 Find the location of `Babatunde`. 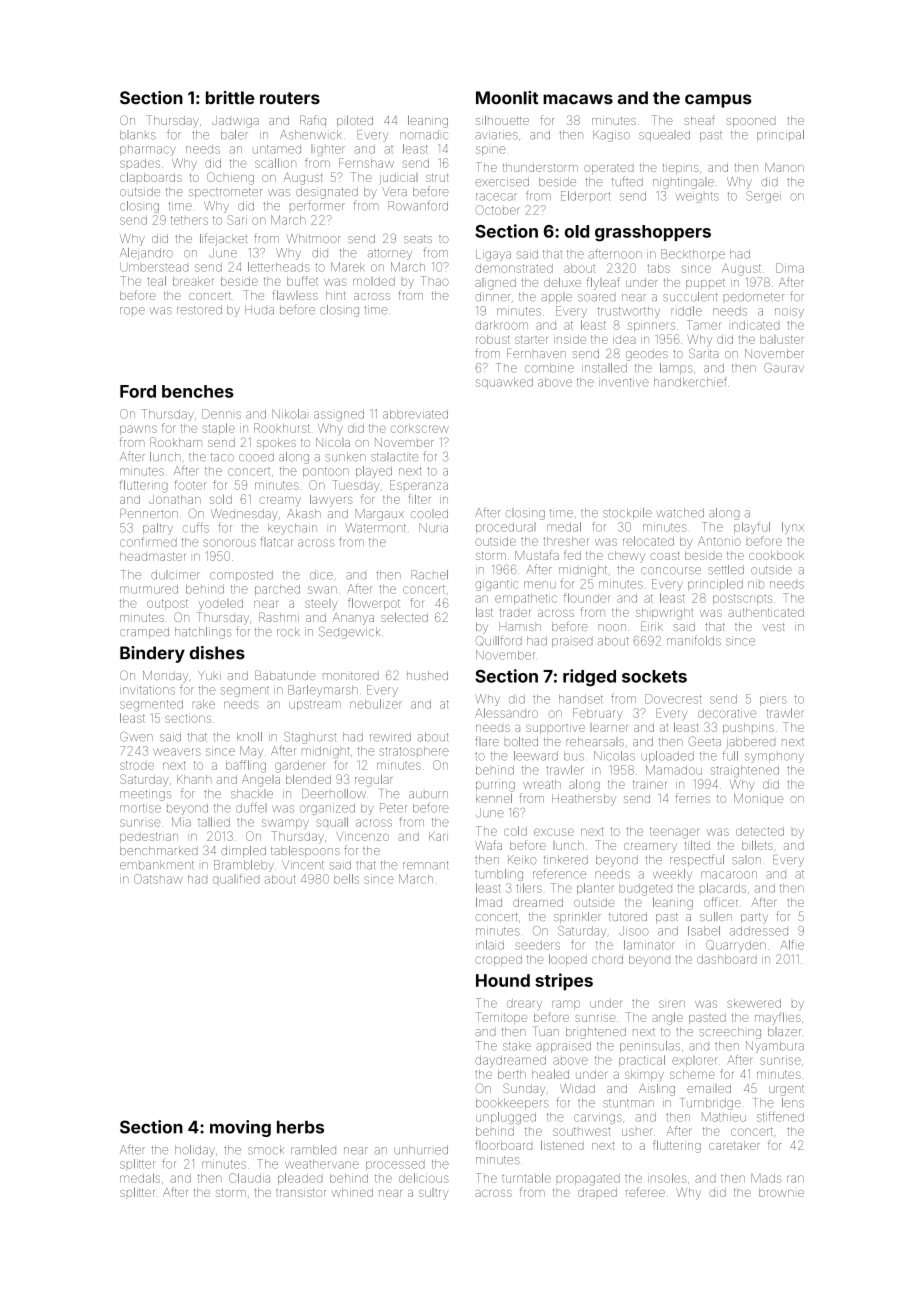

Babatunde is located at coordinates (285, 675).
